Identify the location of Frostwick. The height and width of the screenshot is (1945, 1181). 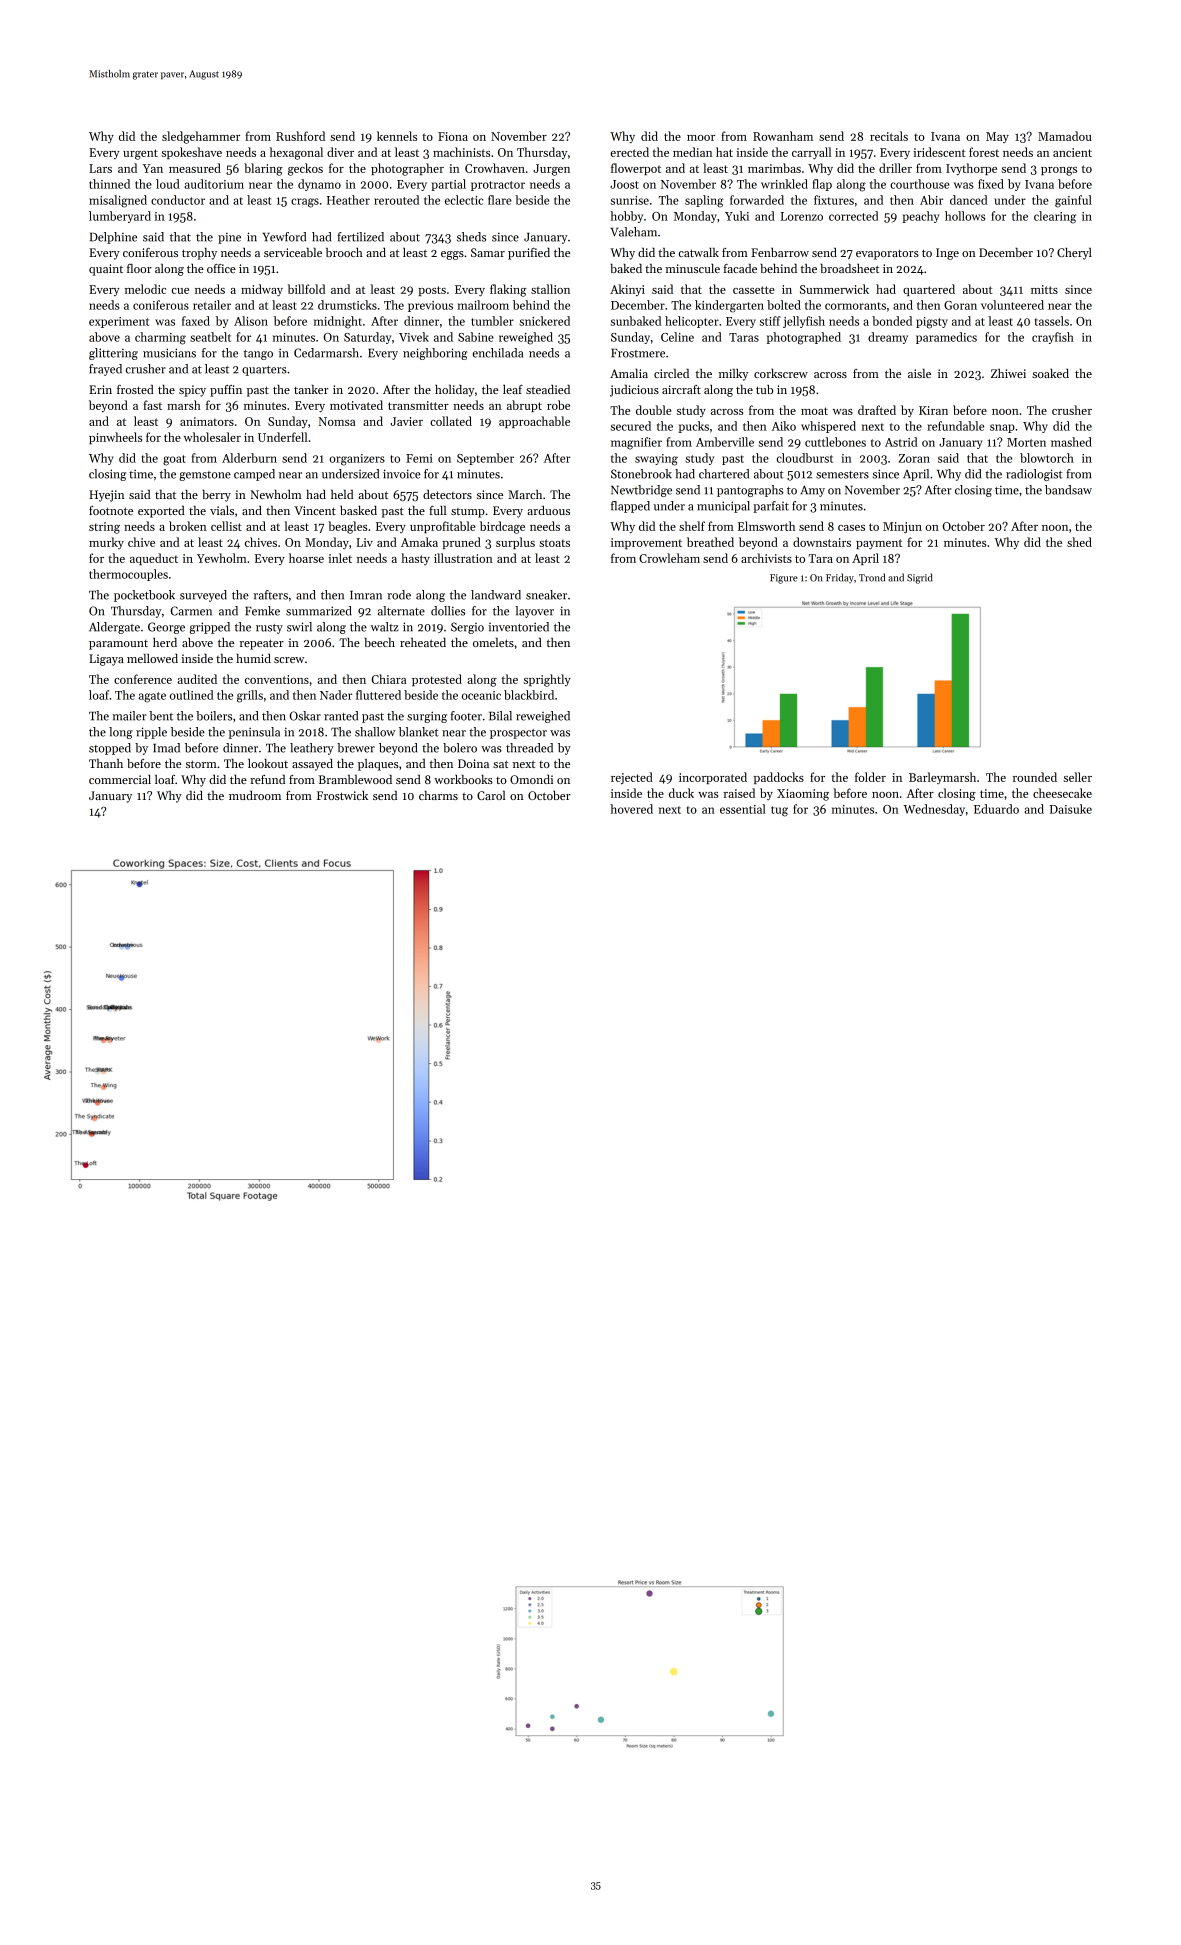
(342, 795).
